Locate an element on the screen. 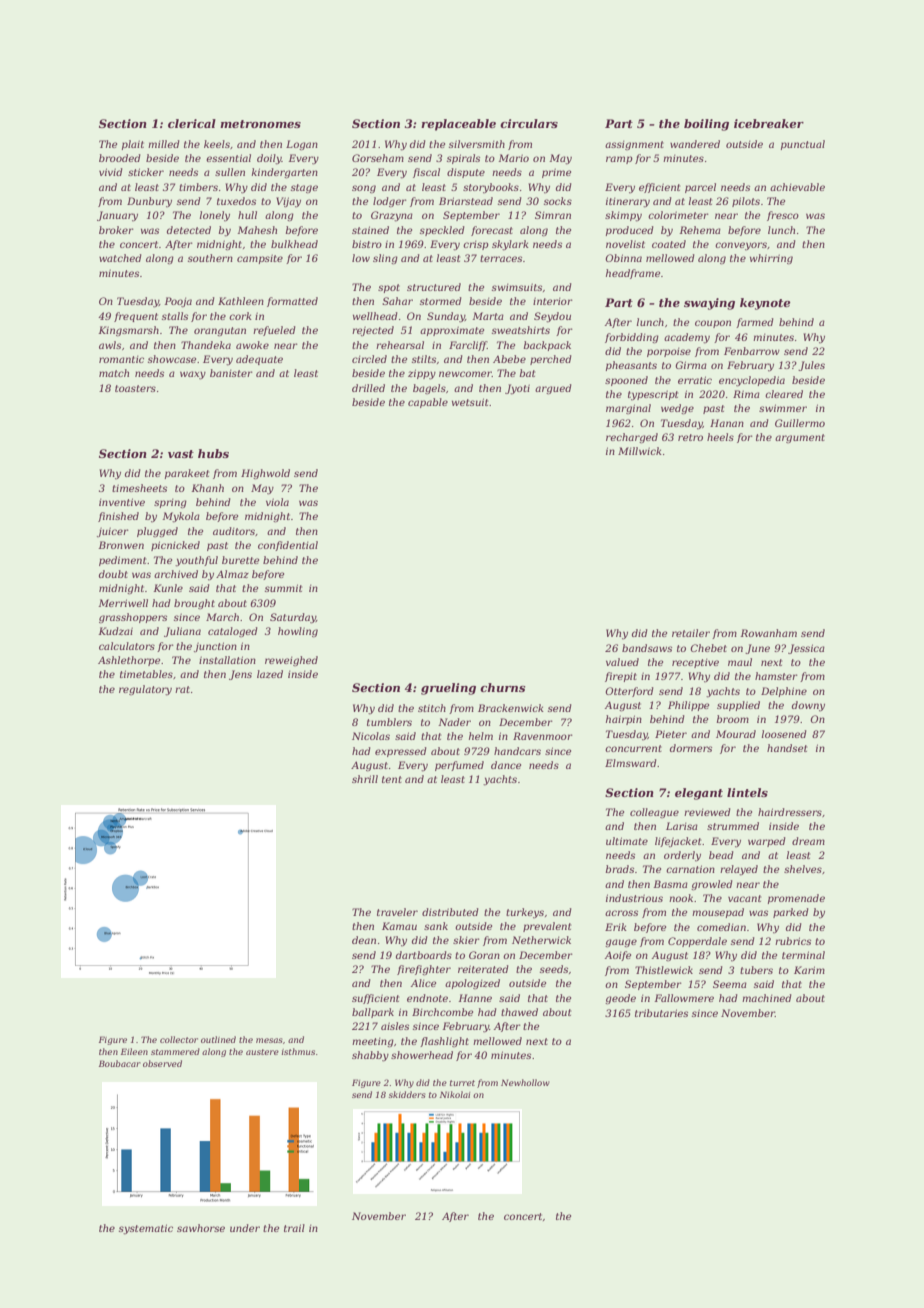 This screenshot has height=1308, width=924. Eileen is located at coordinates (134, 1051).
